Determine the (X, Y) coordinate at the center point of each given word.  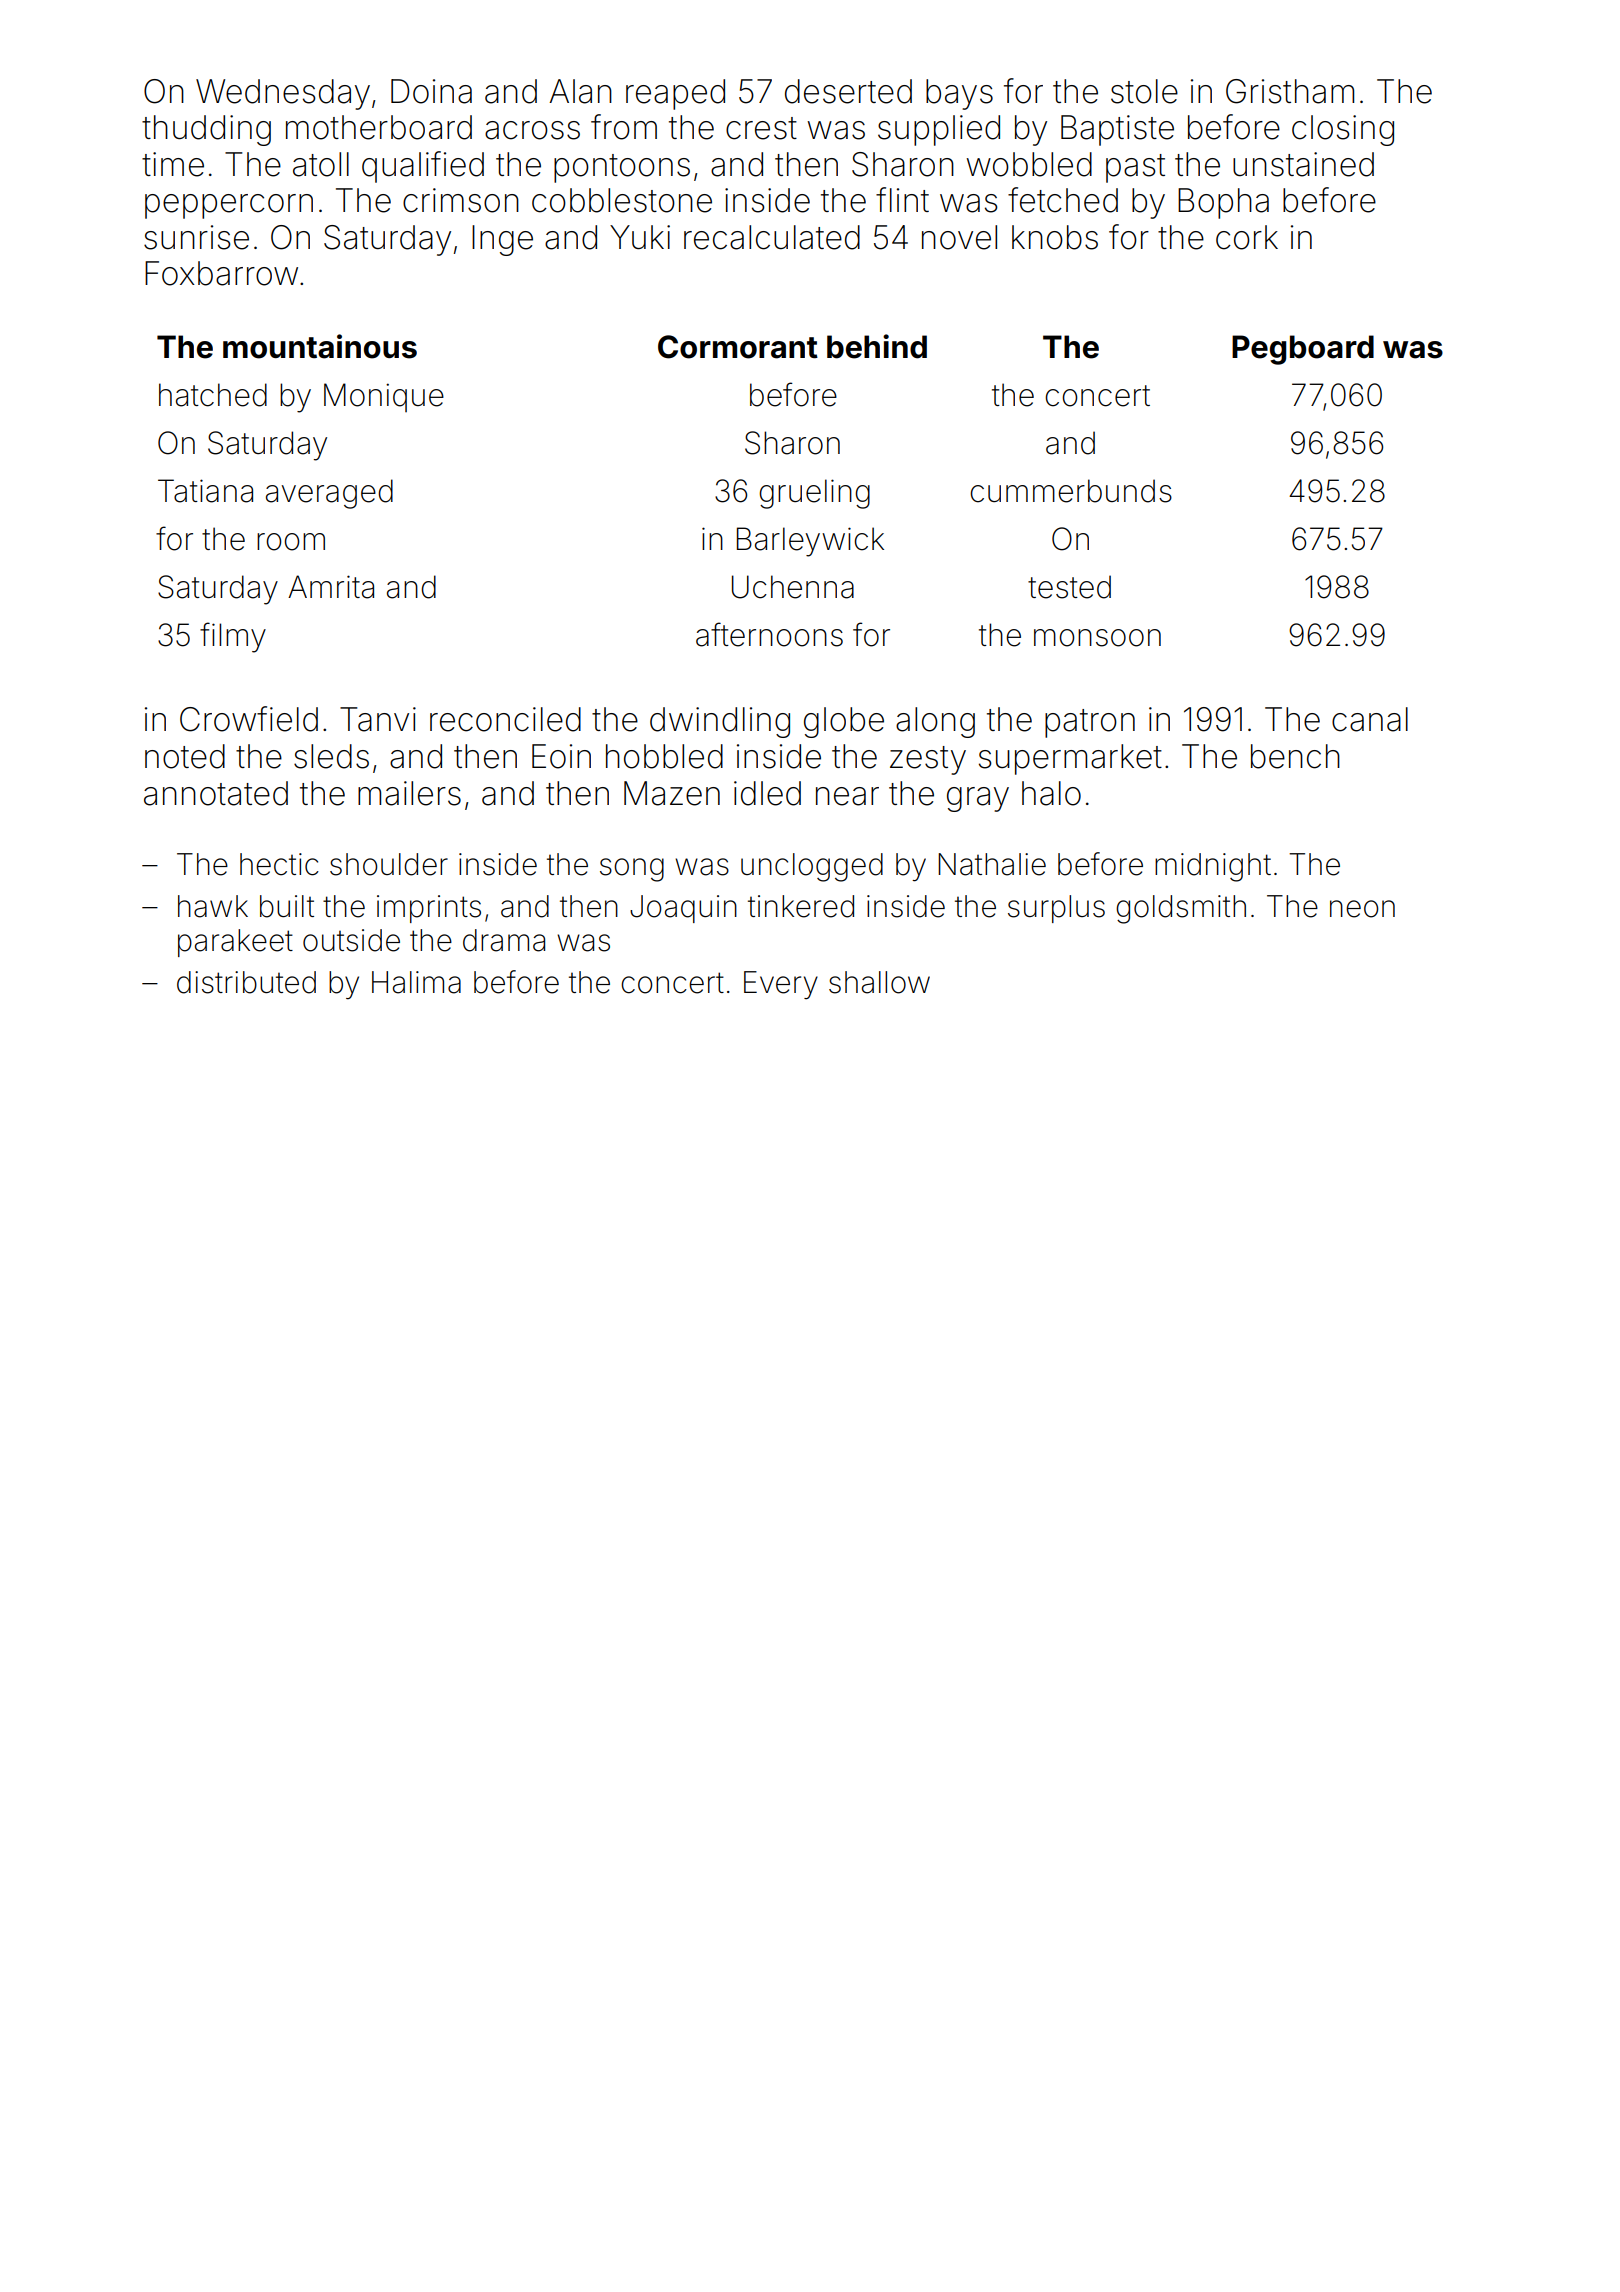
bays (959, 94)
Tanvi (378, 719)
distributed (246, 982)
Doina (431, 91)
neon (1362, 909)
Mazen (672, 793)
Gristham (1290, 91)
